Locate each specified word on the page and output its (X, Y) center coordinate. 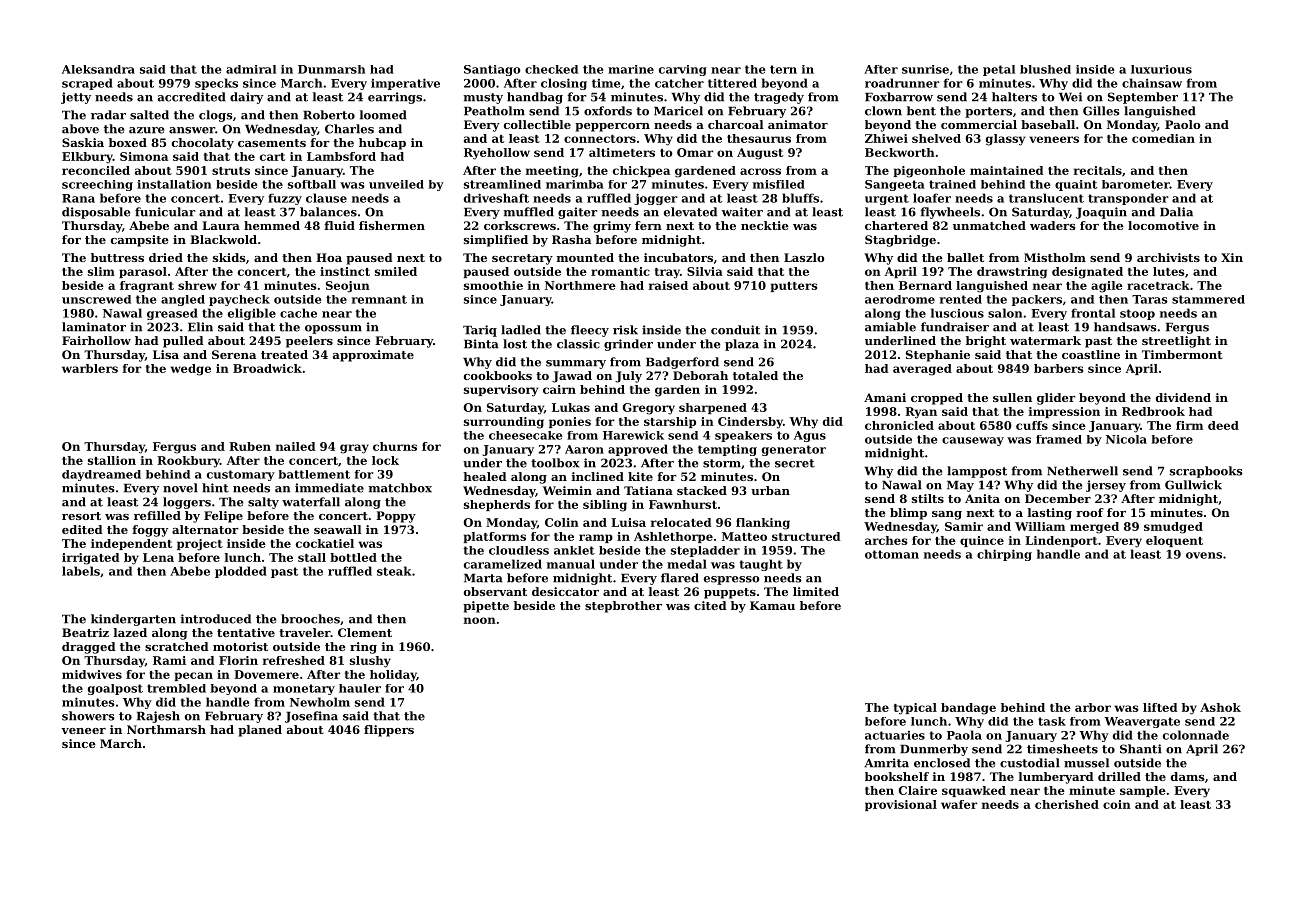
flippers (389, 731)
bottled (353, 557)
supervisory (501, 391)
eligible (252, 314)
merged (1094, 528)
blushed (1045, 69)
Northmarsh (166, 729)
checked (551, 69)
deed (1223, 425)
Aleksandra (98, 69)
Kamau (772, 605)
